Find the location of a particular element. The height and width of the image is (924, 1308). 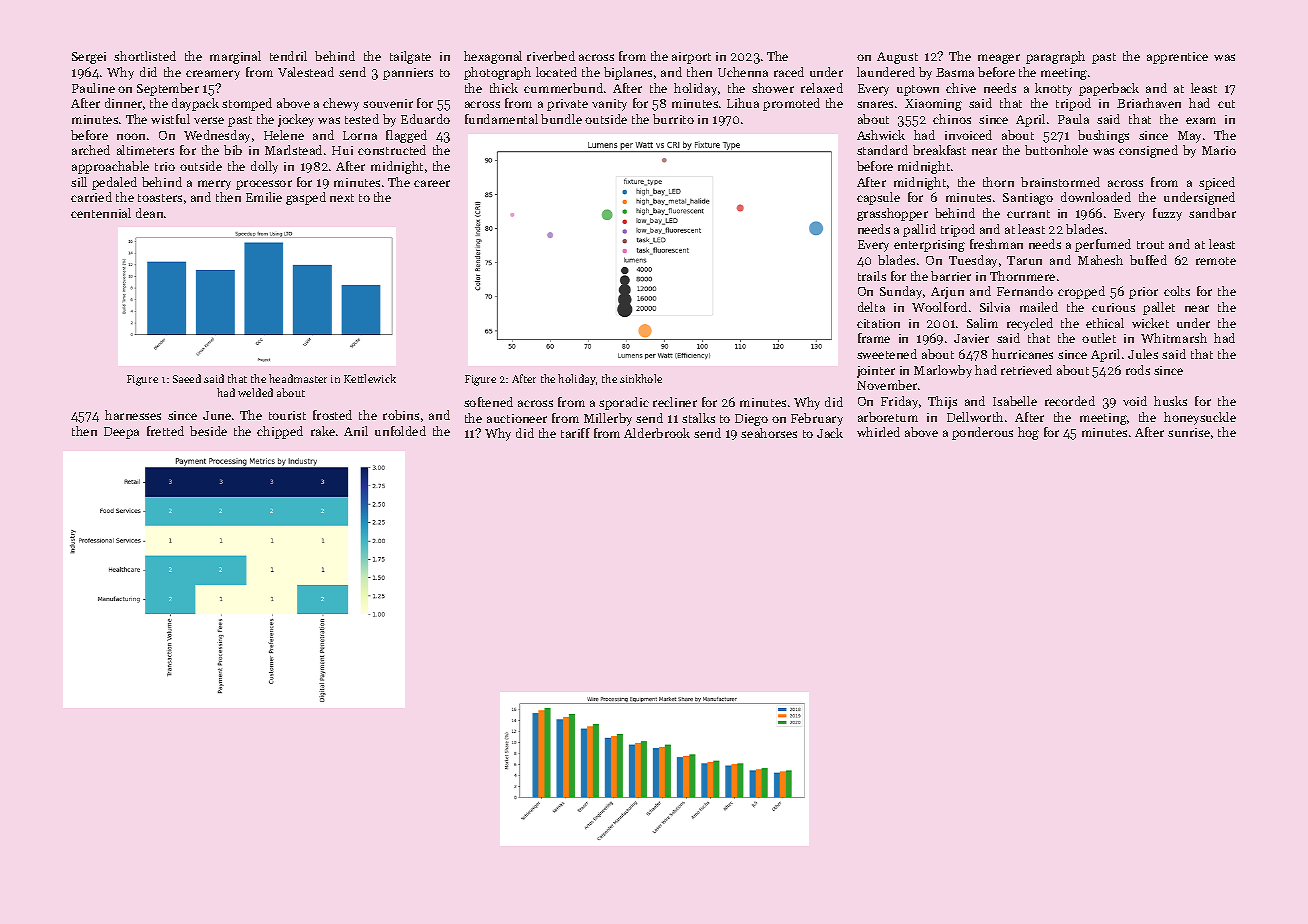

Basma is located at coordinates (955, 72).
